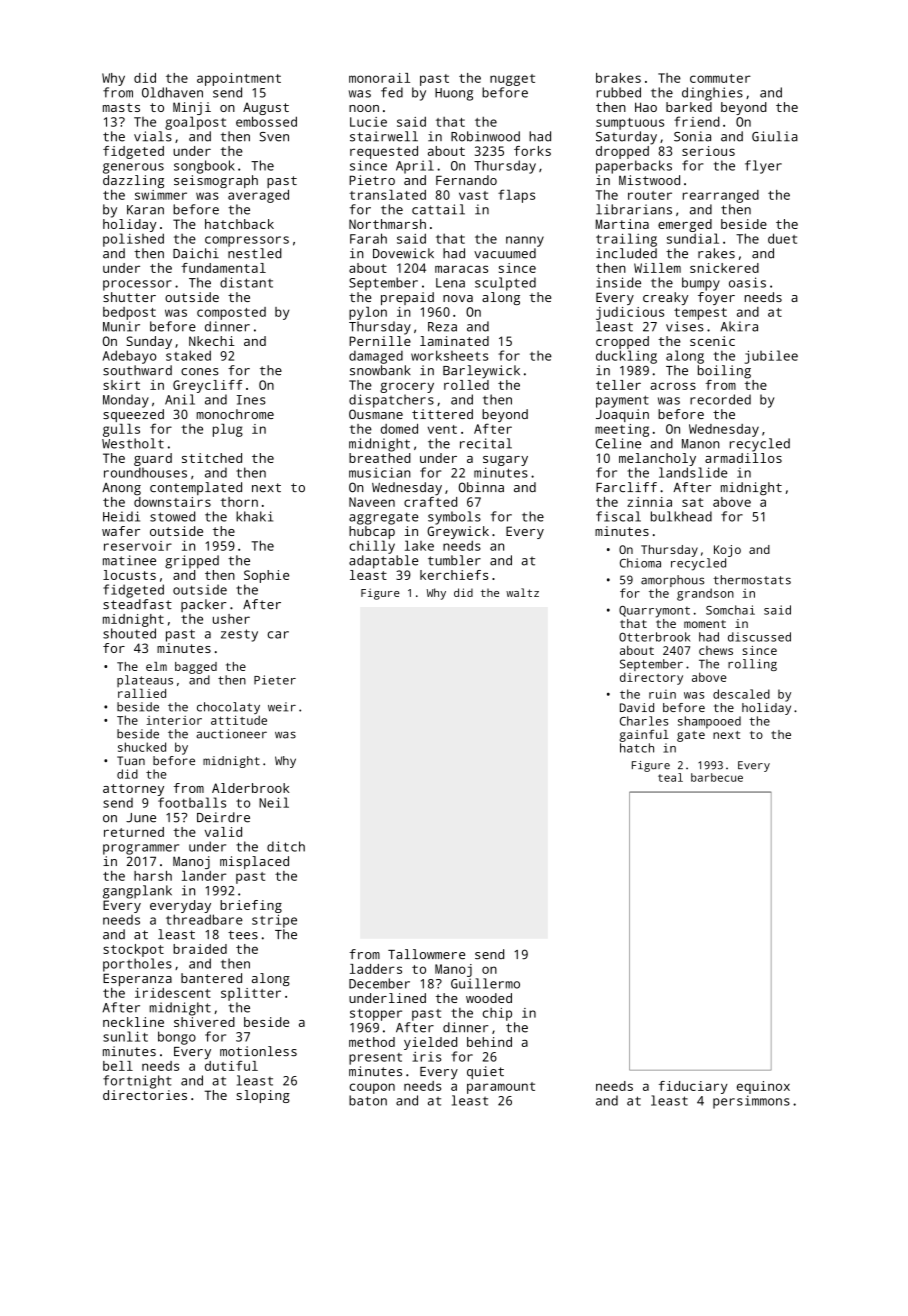 Image resolution: width=908 pixels, height=1316 pixels. I want to click on kerchiefs, so click(454, 575).
